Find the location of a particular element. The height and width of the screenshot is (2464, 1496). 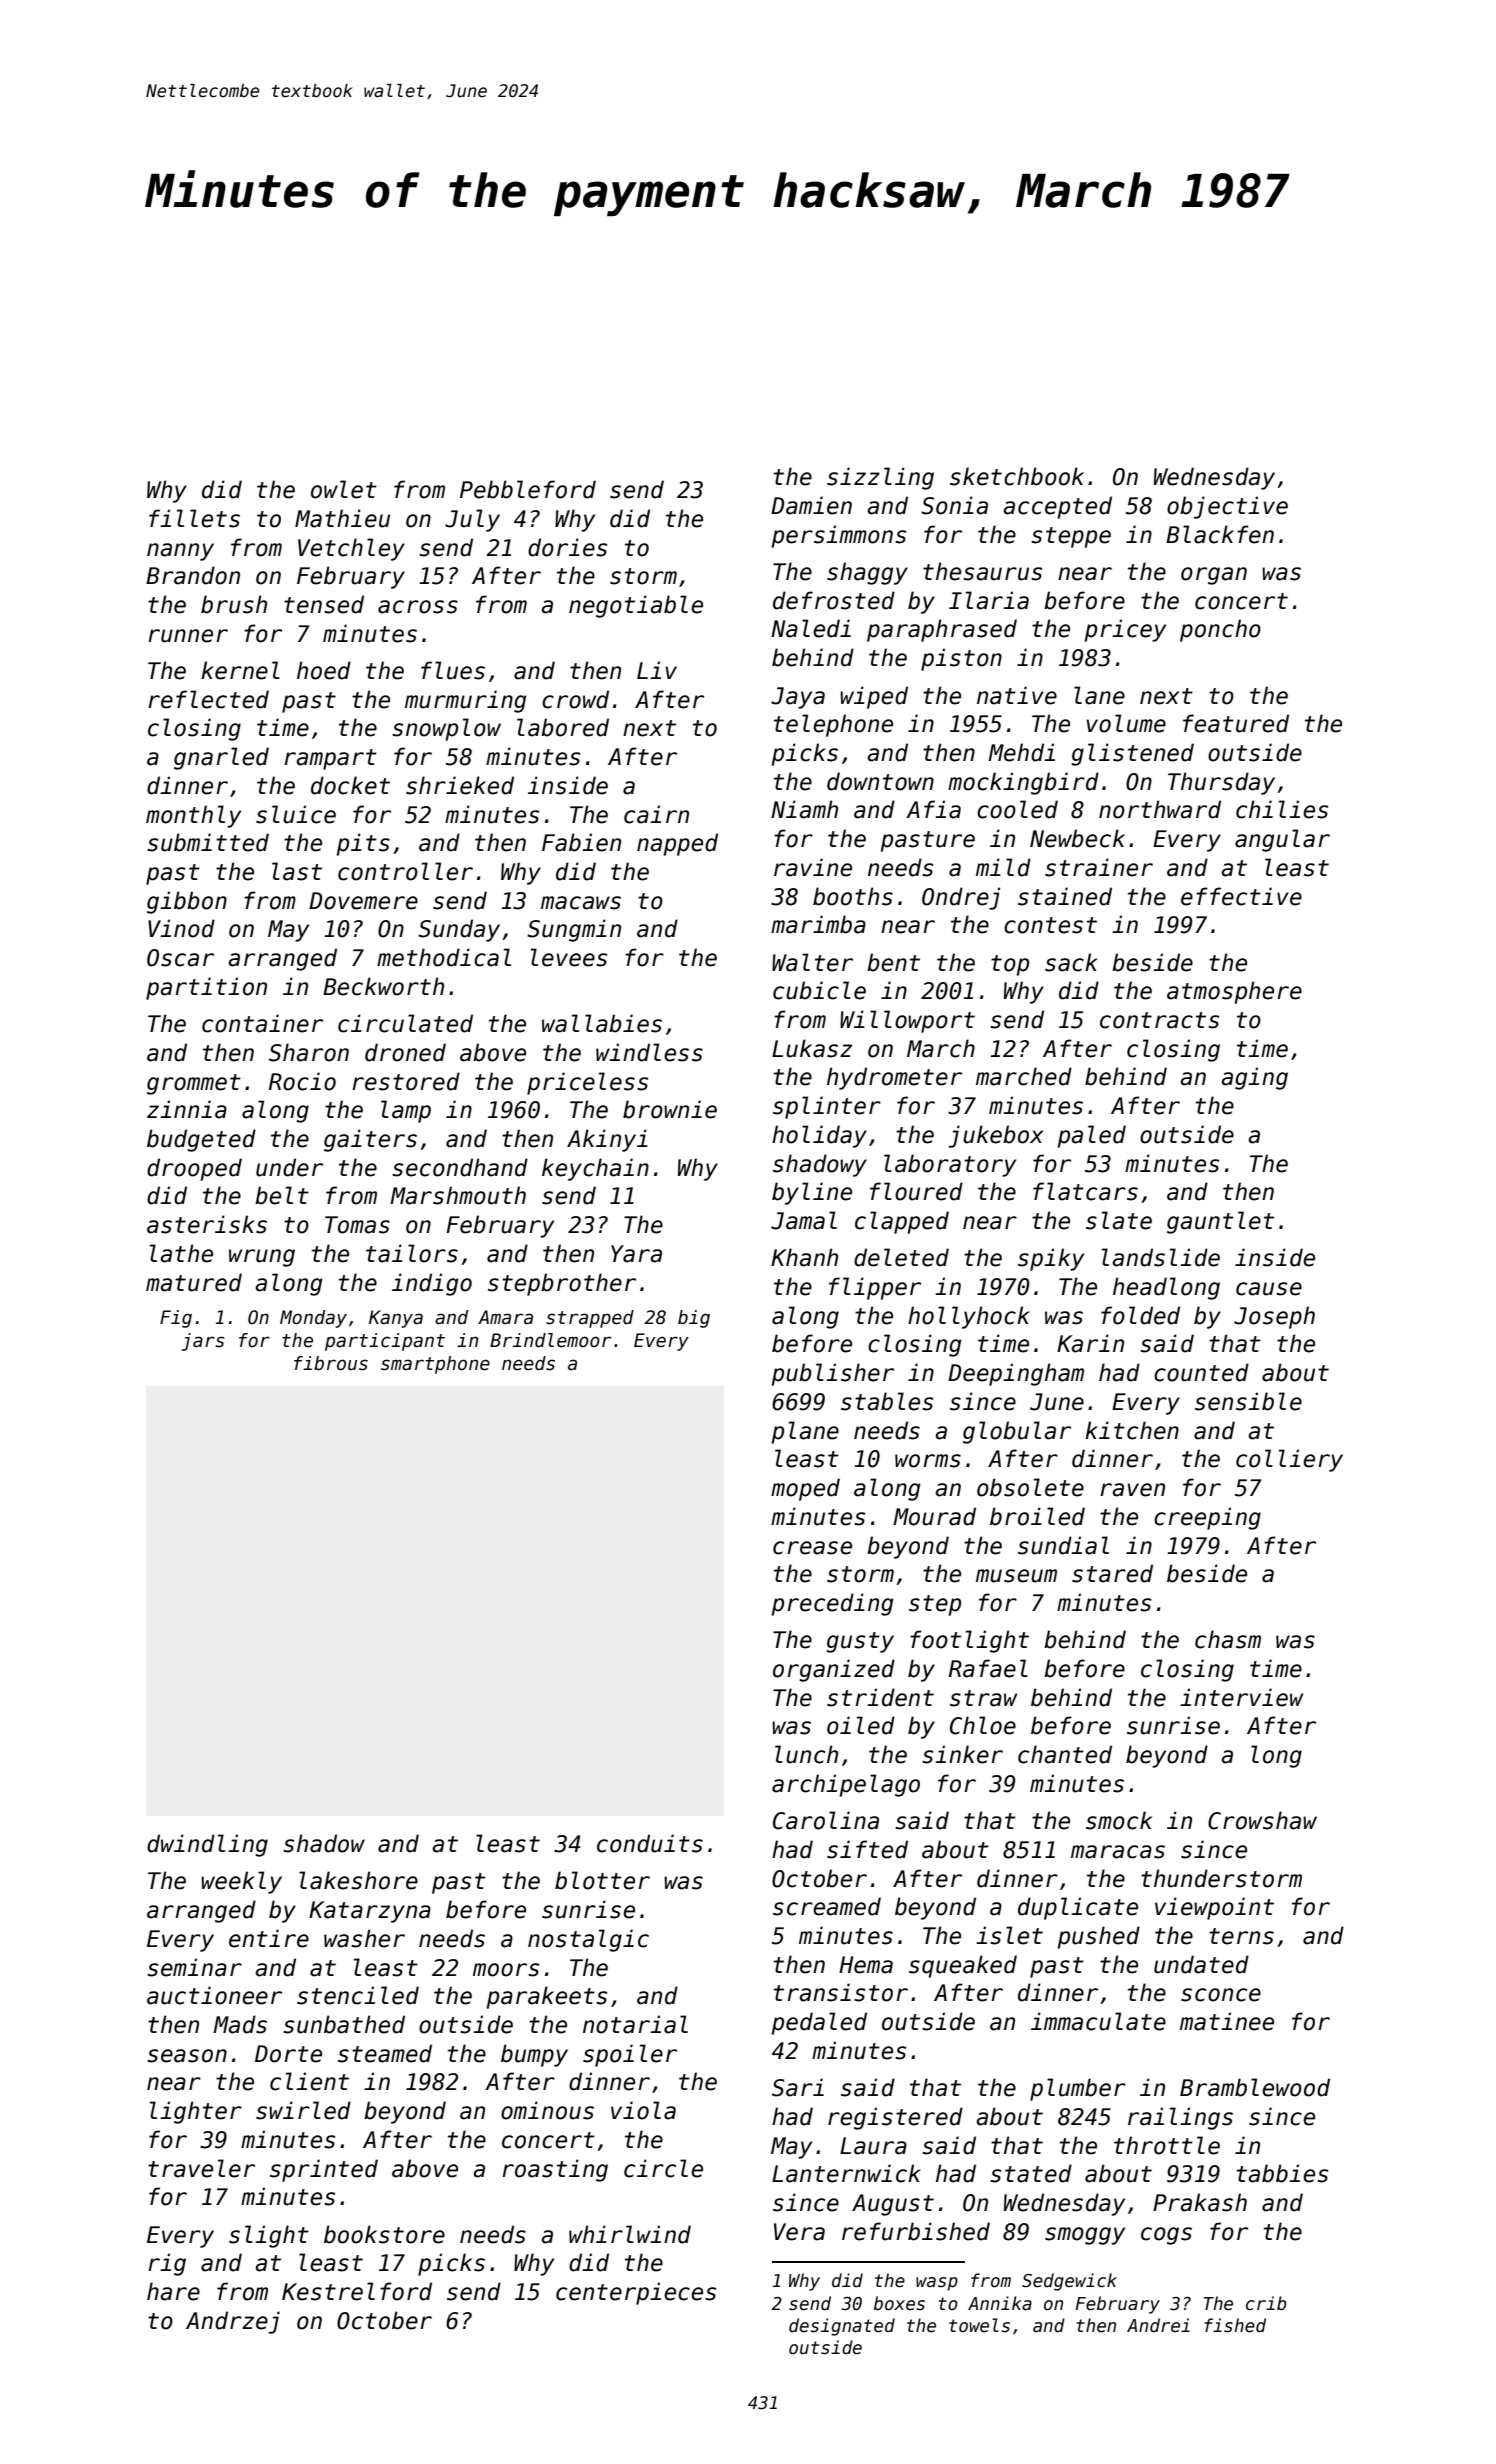

Mourad is located at coordinates (934, 1516).
